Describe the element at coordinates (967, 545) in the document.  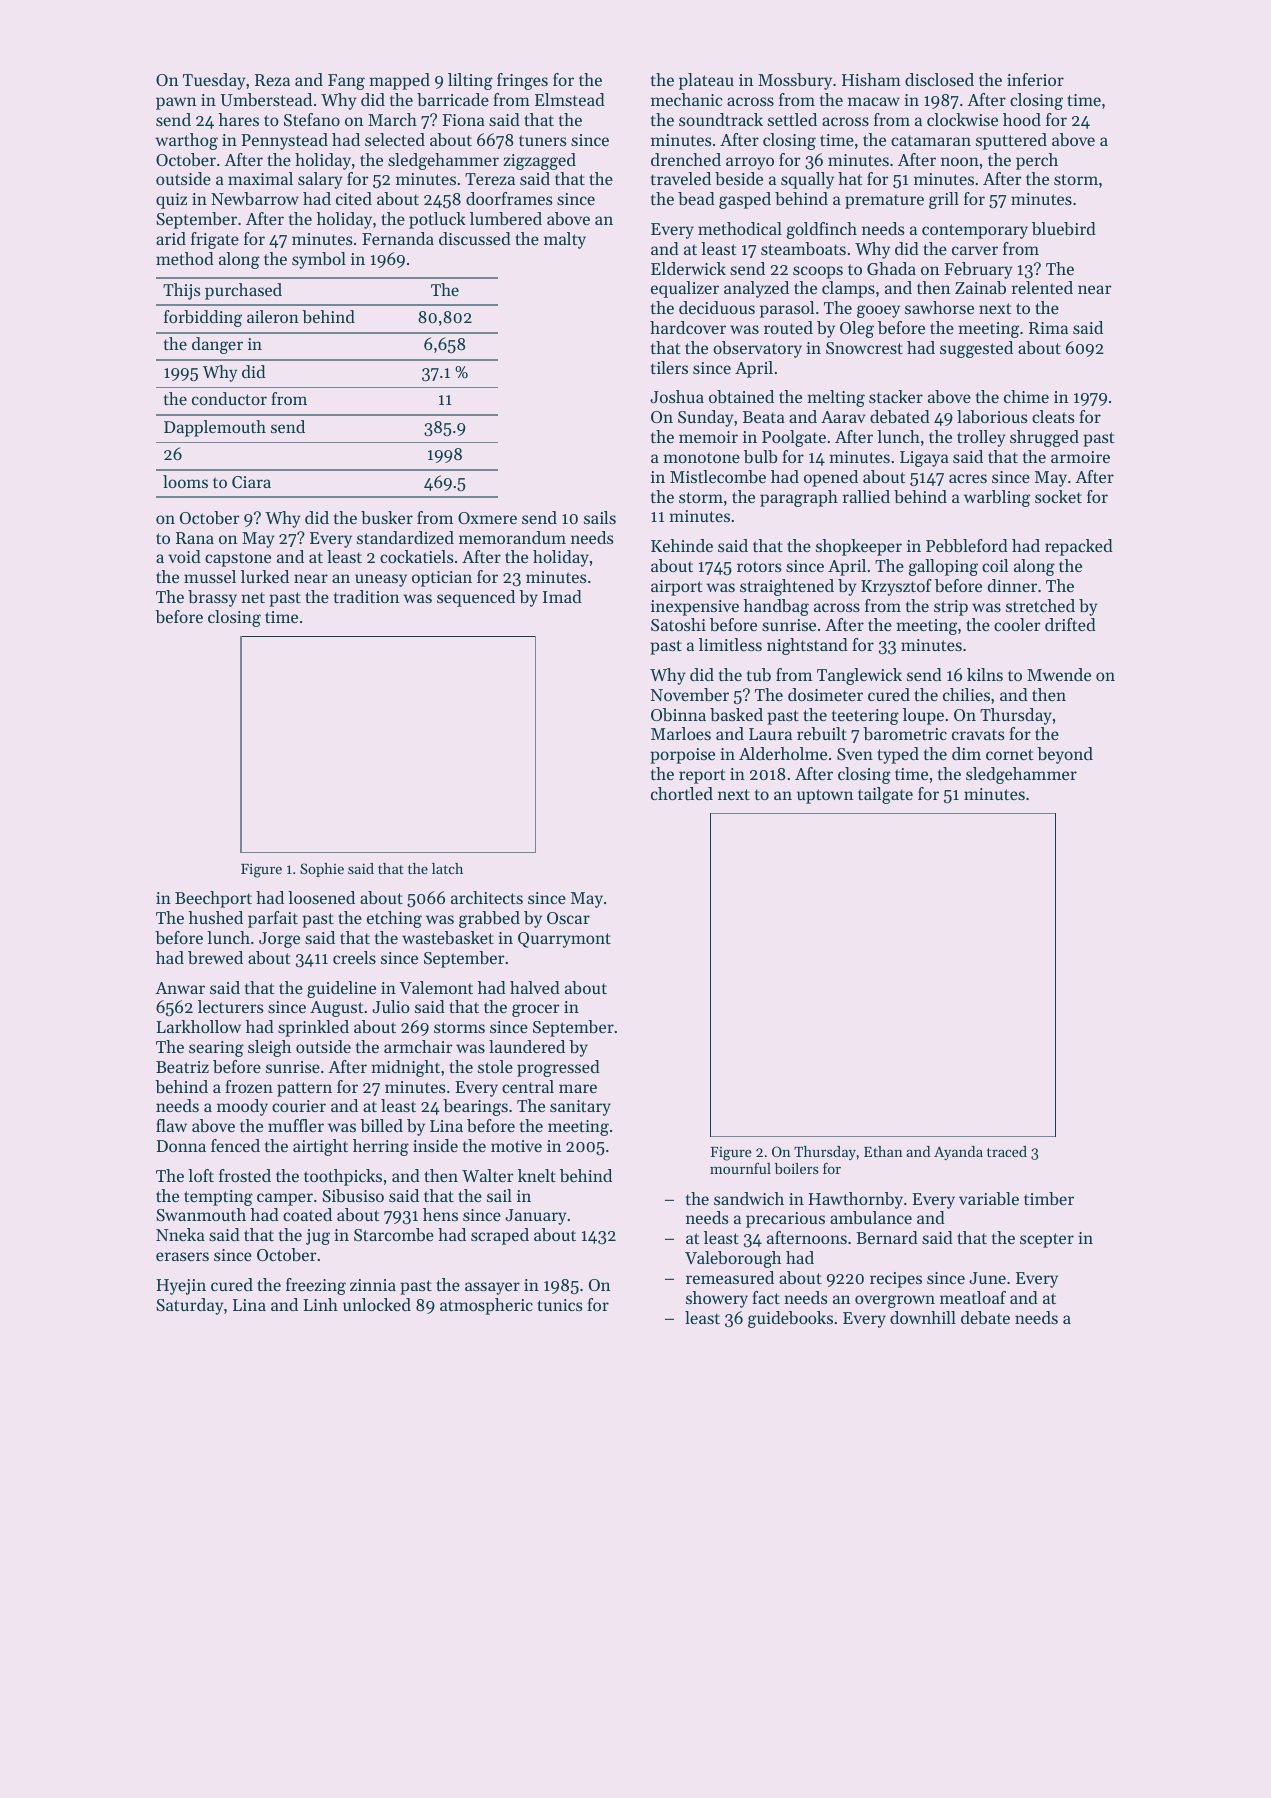
I see `Pebbleford` at that location.
